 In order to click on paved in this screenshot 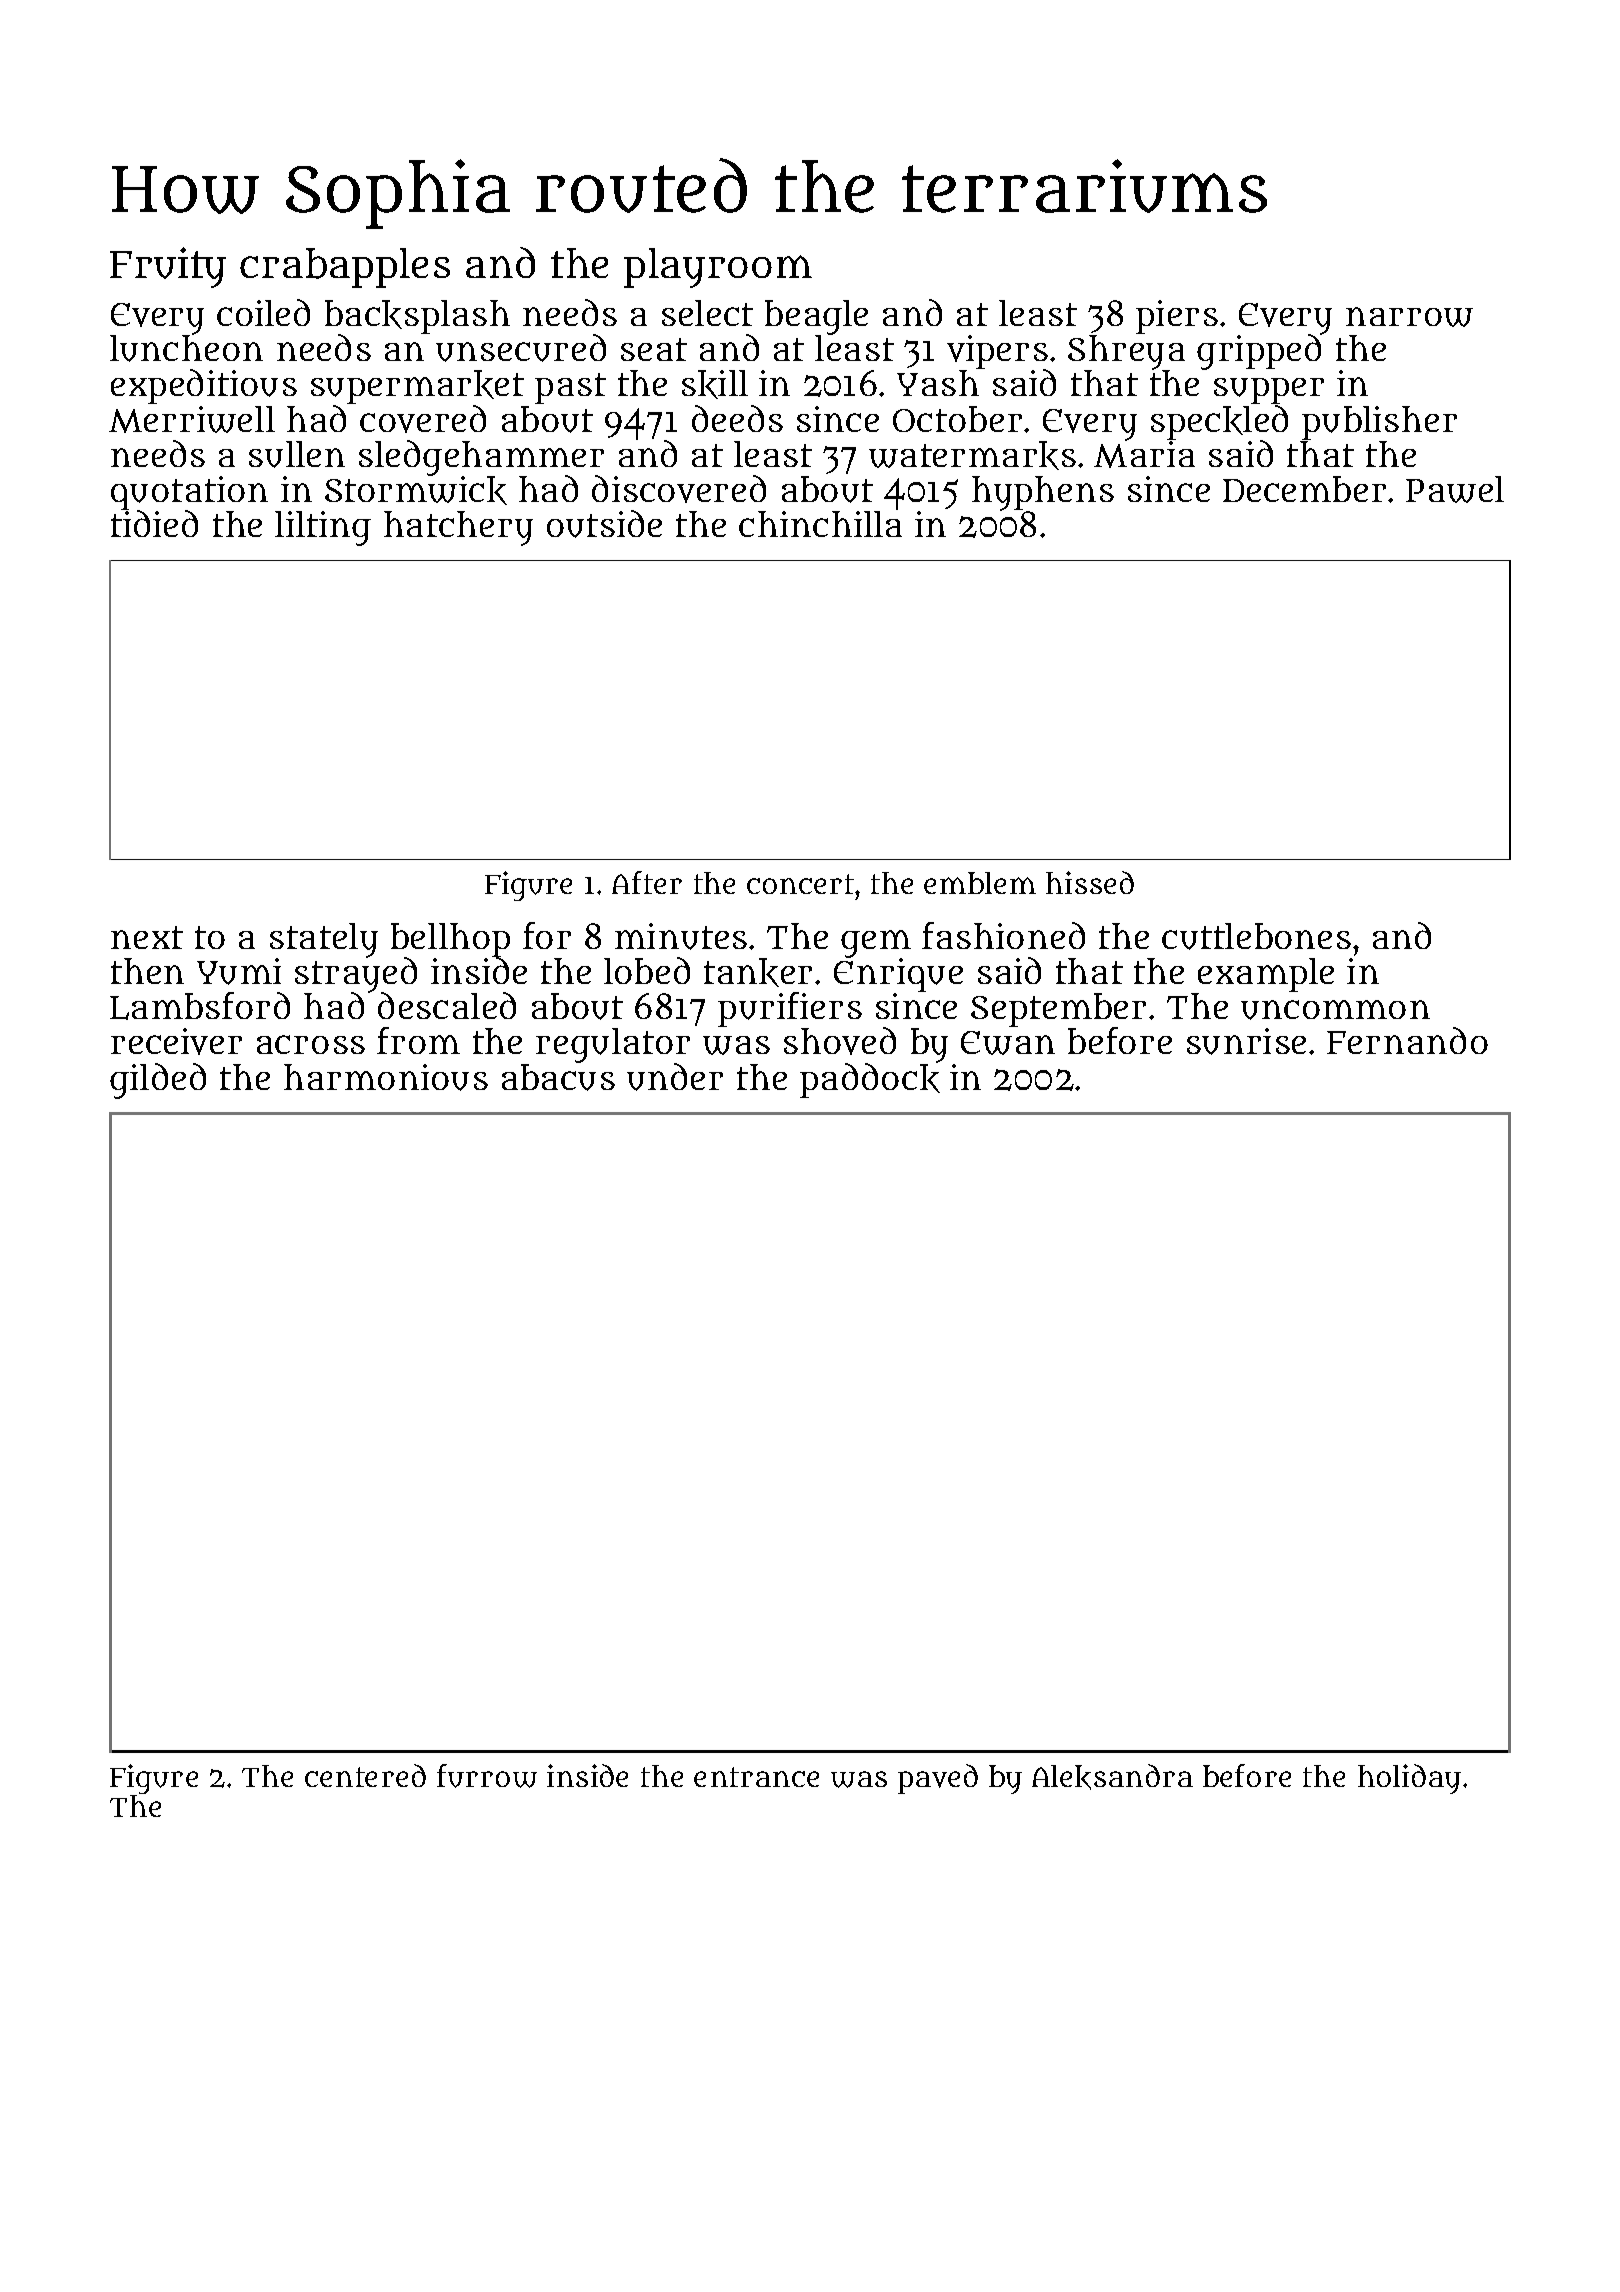, I will do `click(938, 1779)`.
